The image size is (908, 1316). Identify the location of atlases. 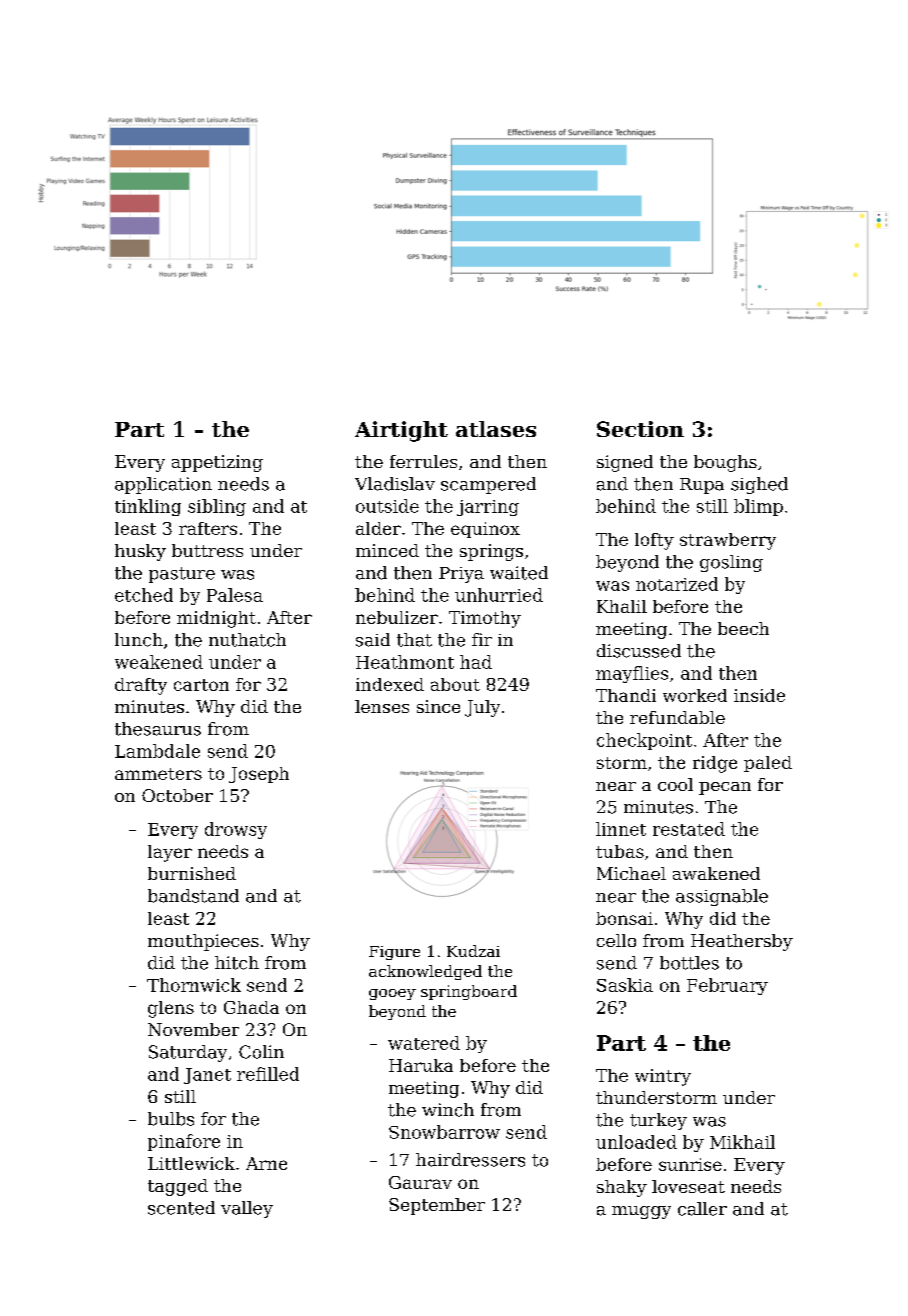
(496, 429).
